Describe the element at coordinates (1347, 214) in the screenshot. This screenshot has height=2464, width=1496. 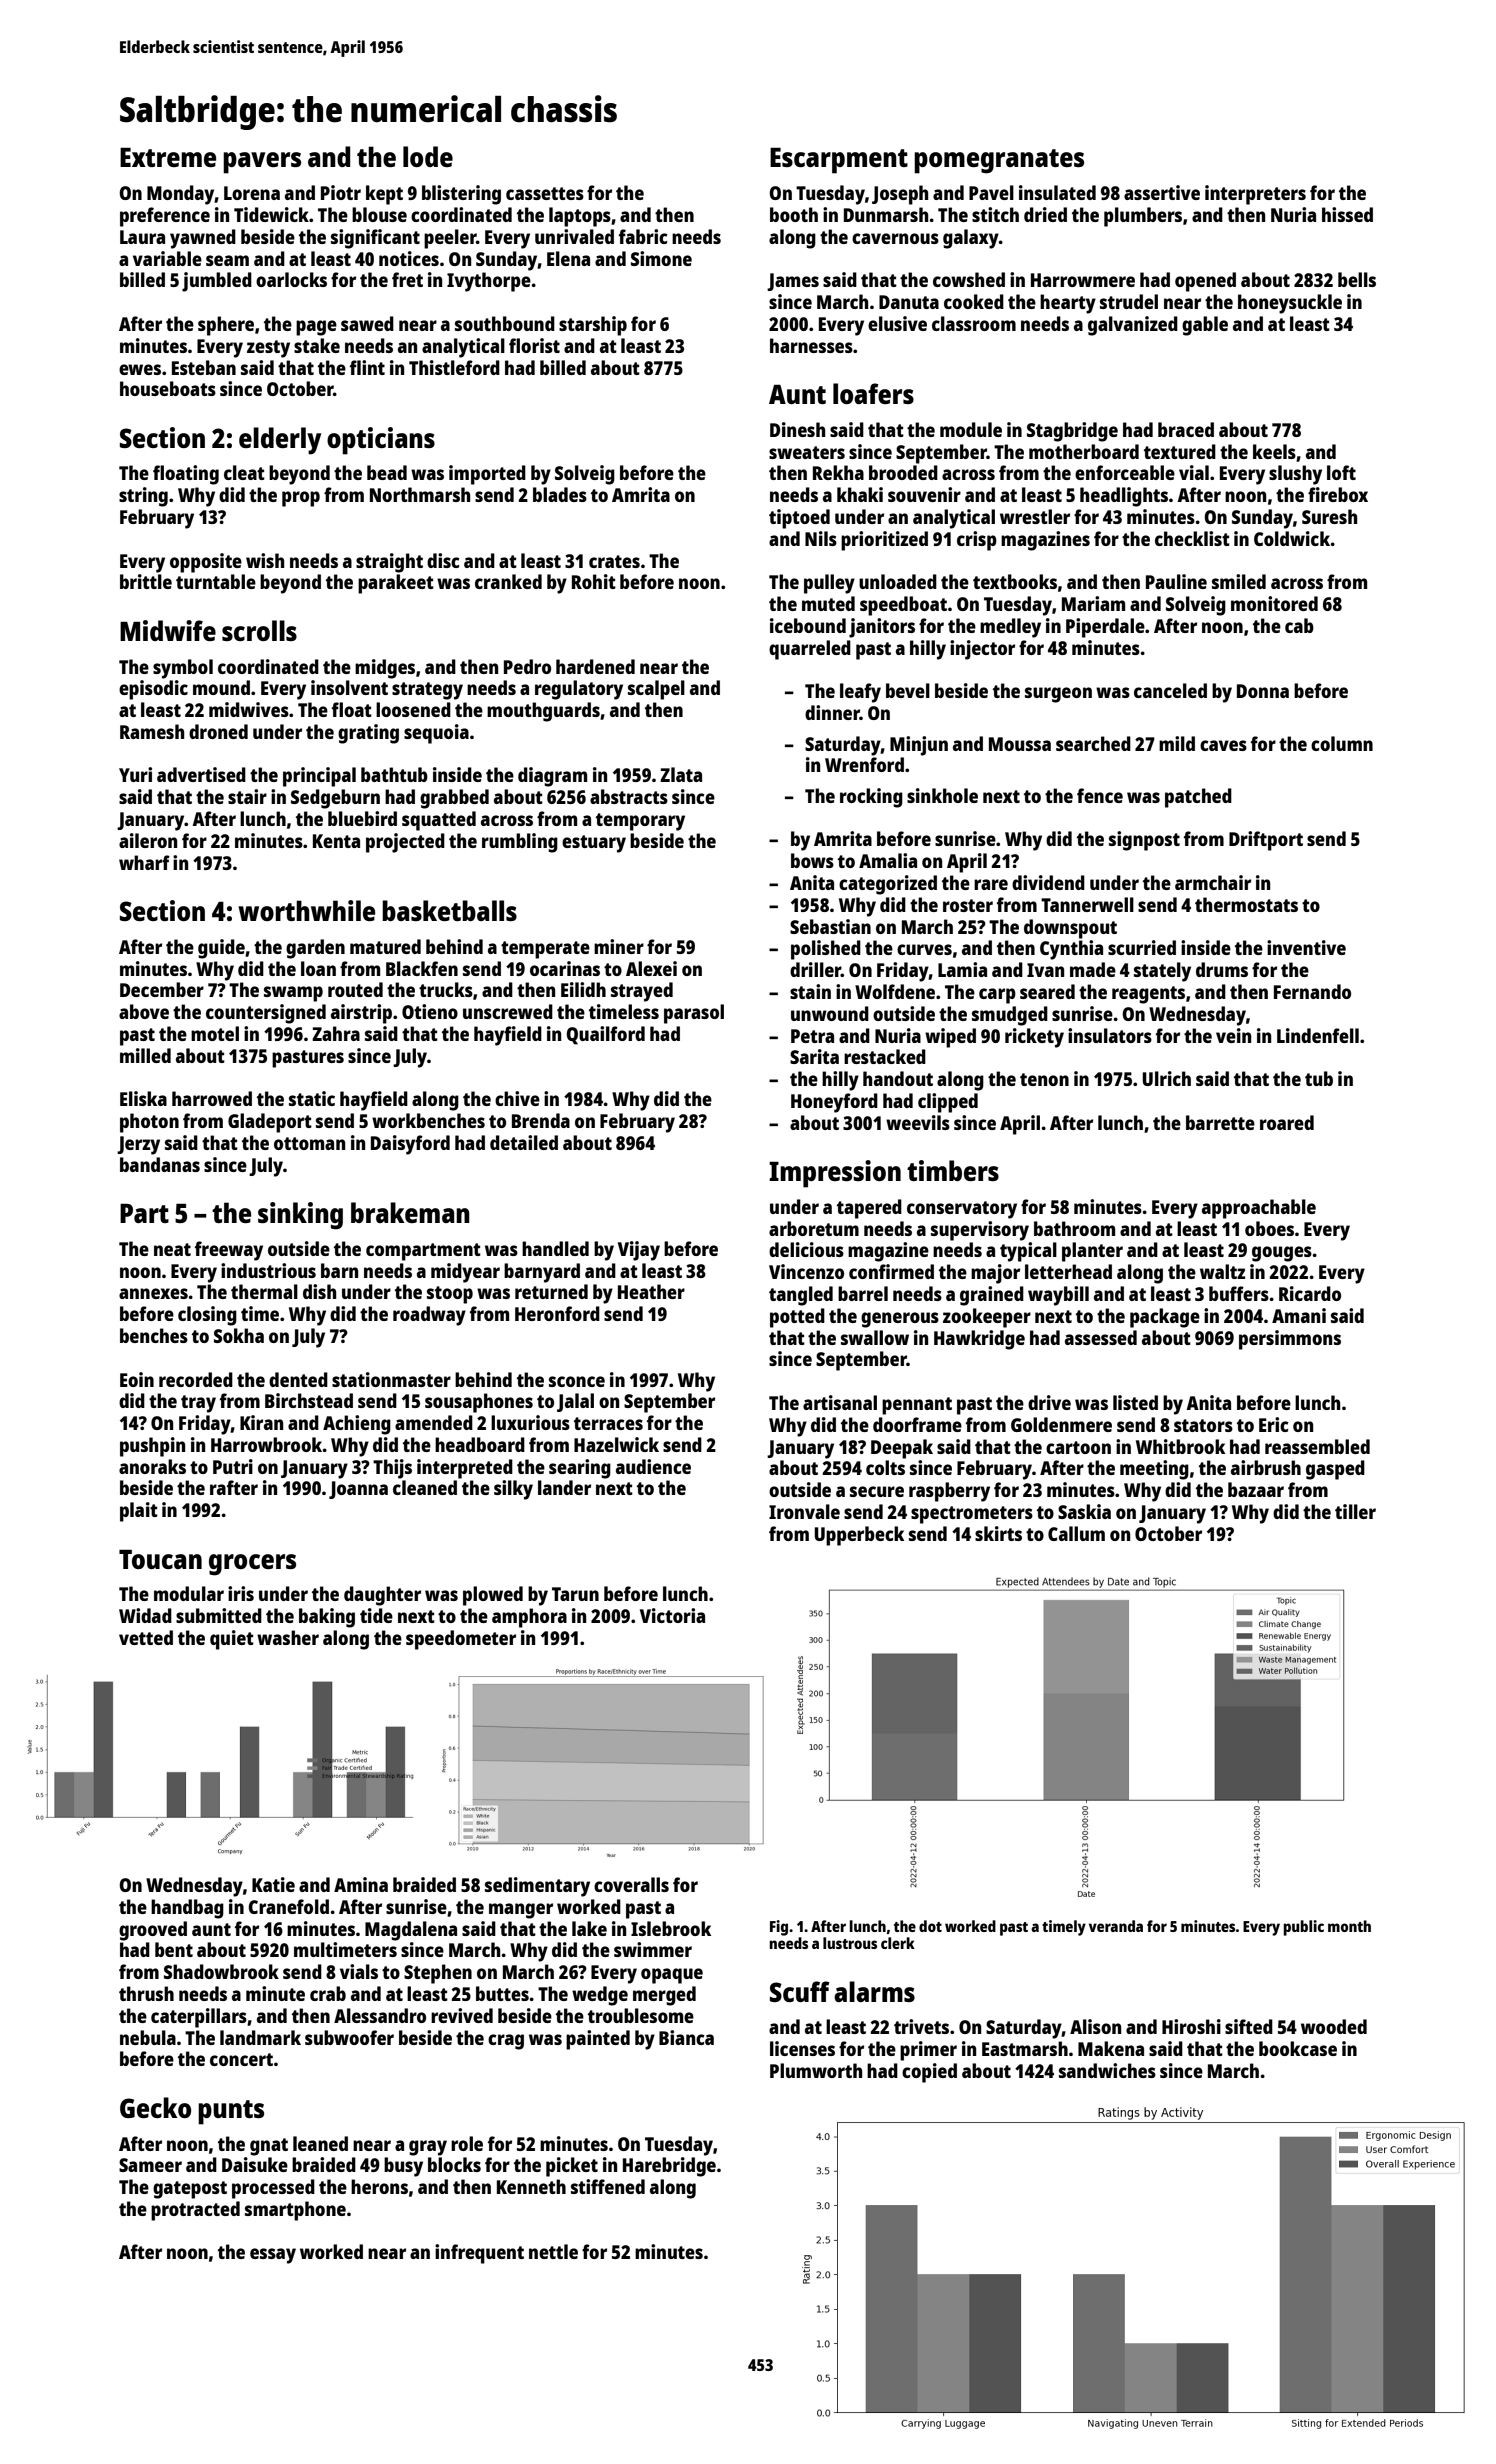
I see `hissed` at that location.
